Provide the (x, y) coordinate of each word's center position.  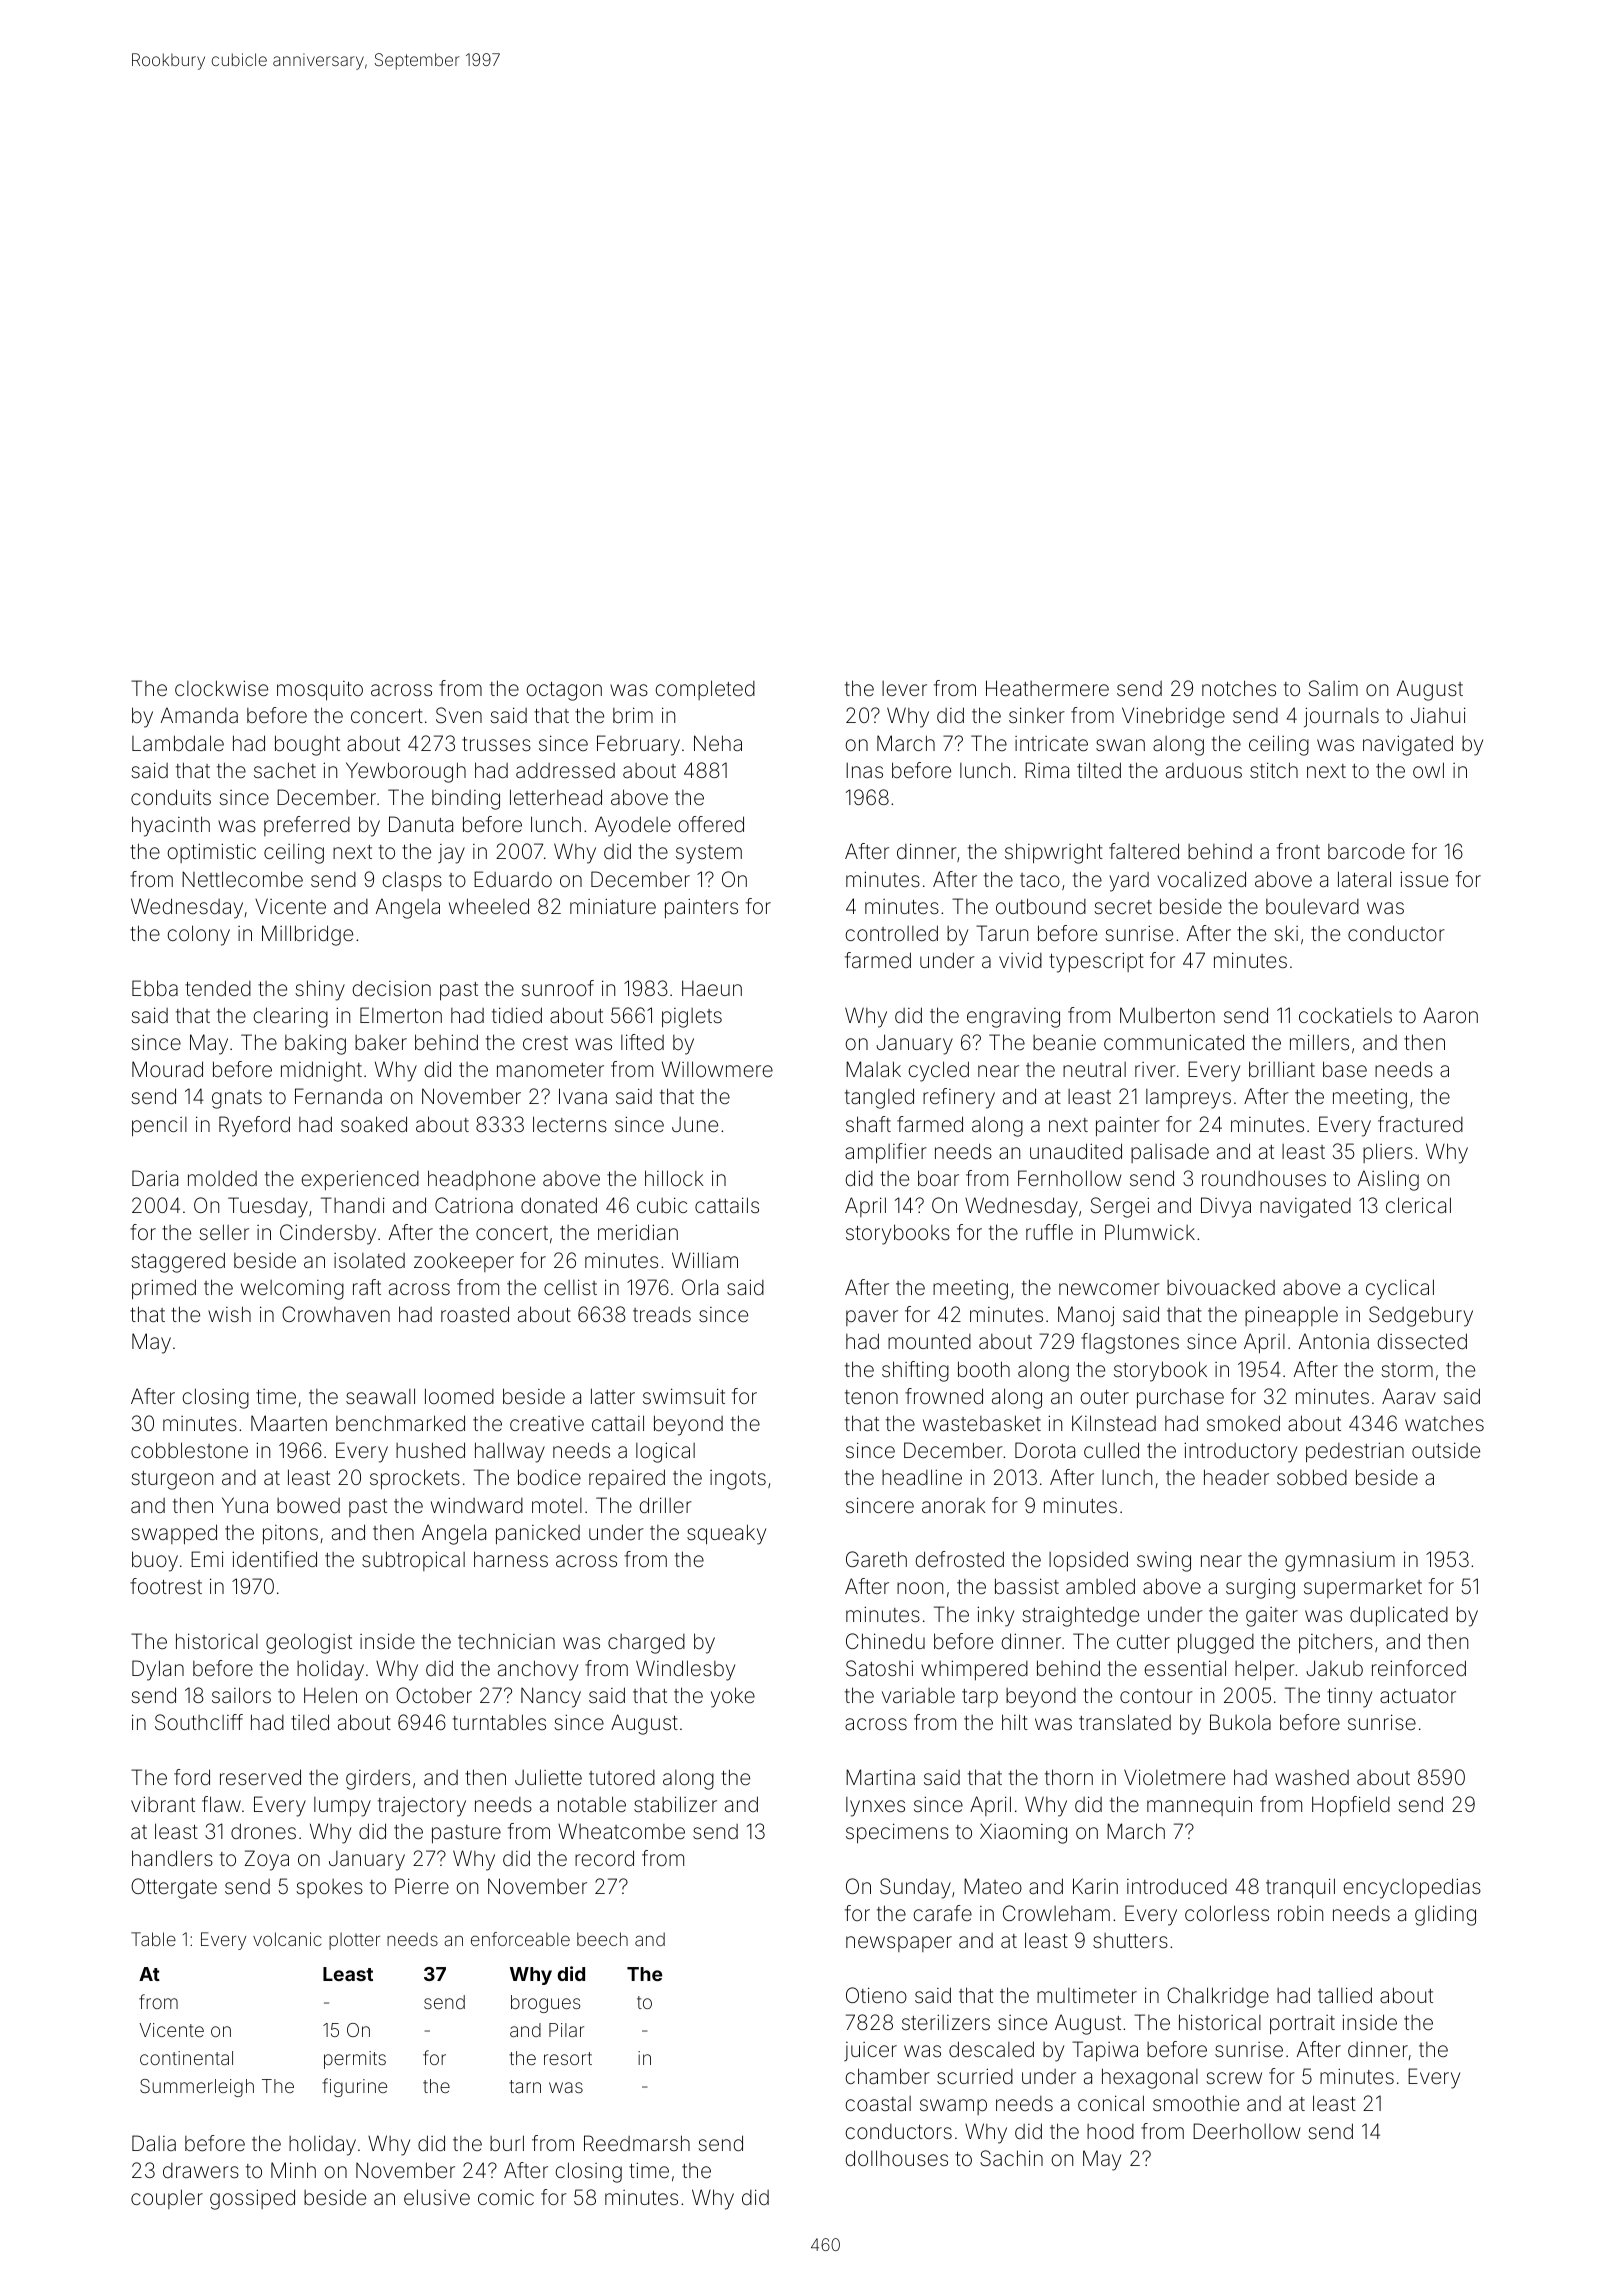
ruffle (1049, 1232)
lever (904, 688)
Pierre (422, 1886)
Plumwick (1150, 1232)
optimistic (211, 853)
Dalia (154, 2143)
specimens (897, 1833)
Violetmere (1174, 1777)
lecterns (570, 1124)
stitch (1274, 770)
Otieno (876, 1995)
